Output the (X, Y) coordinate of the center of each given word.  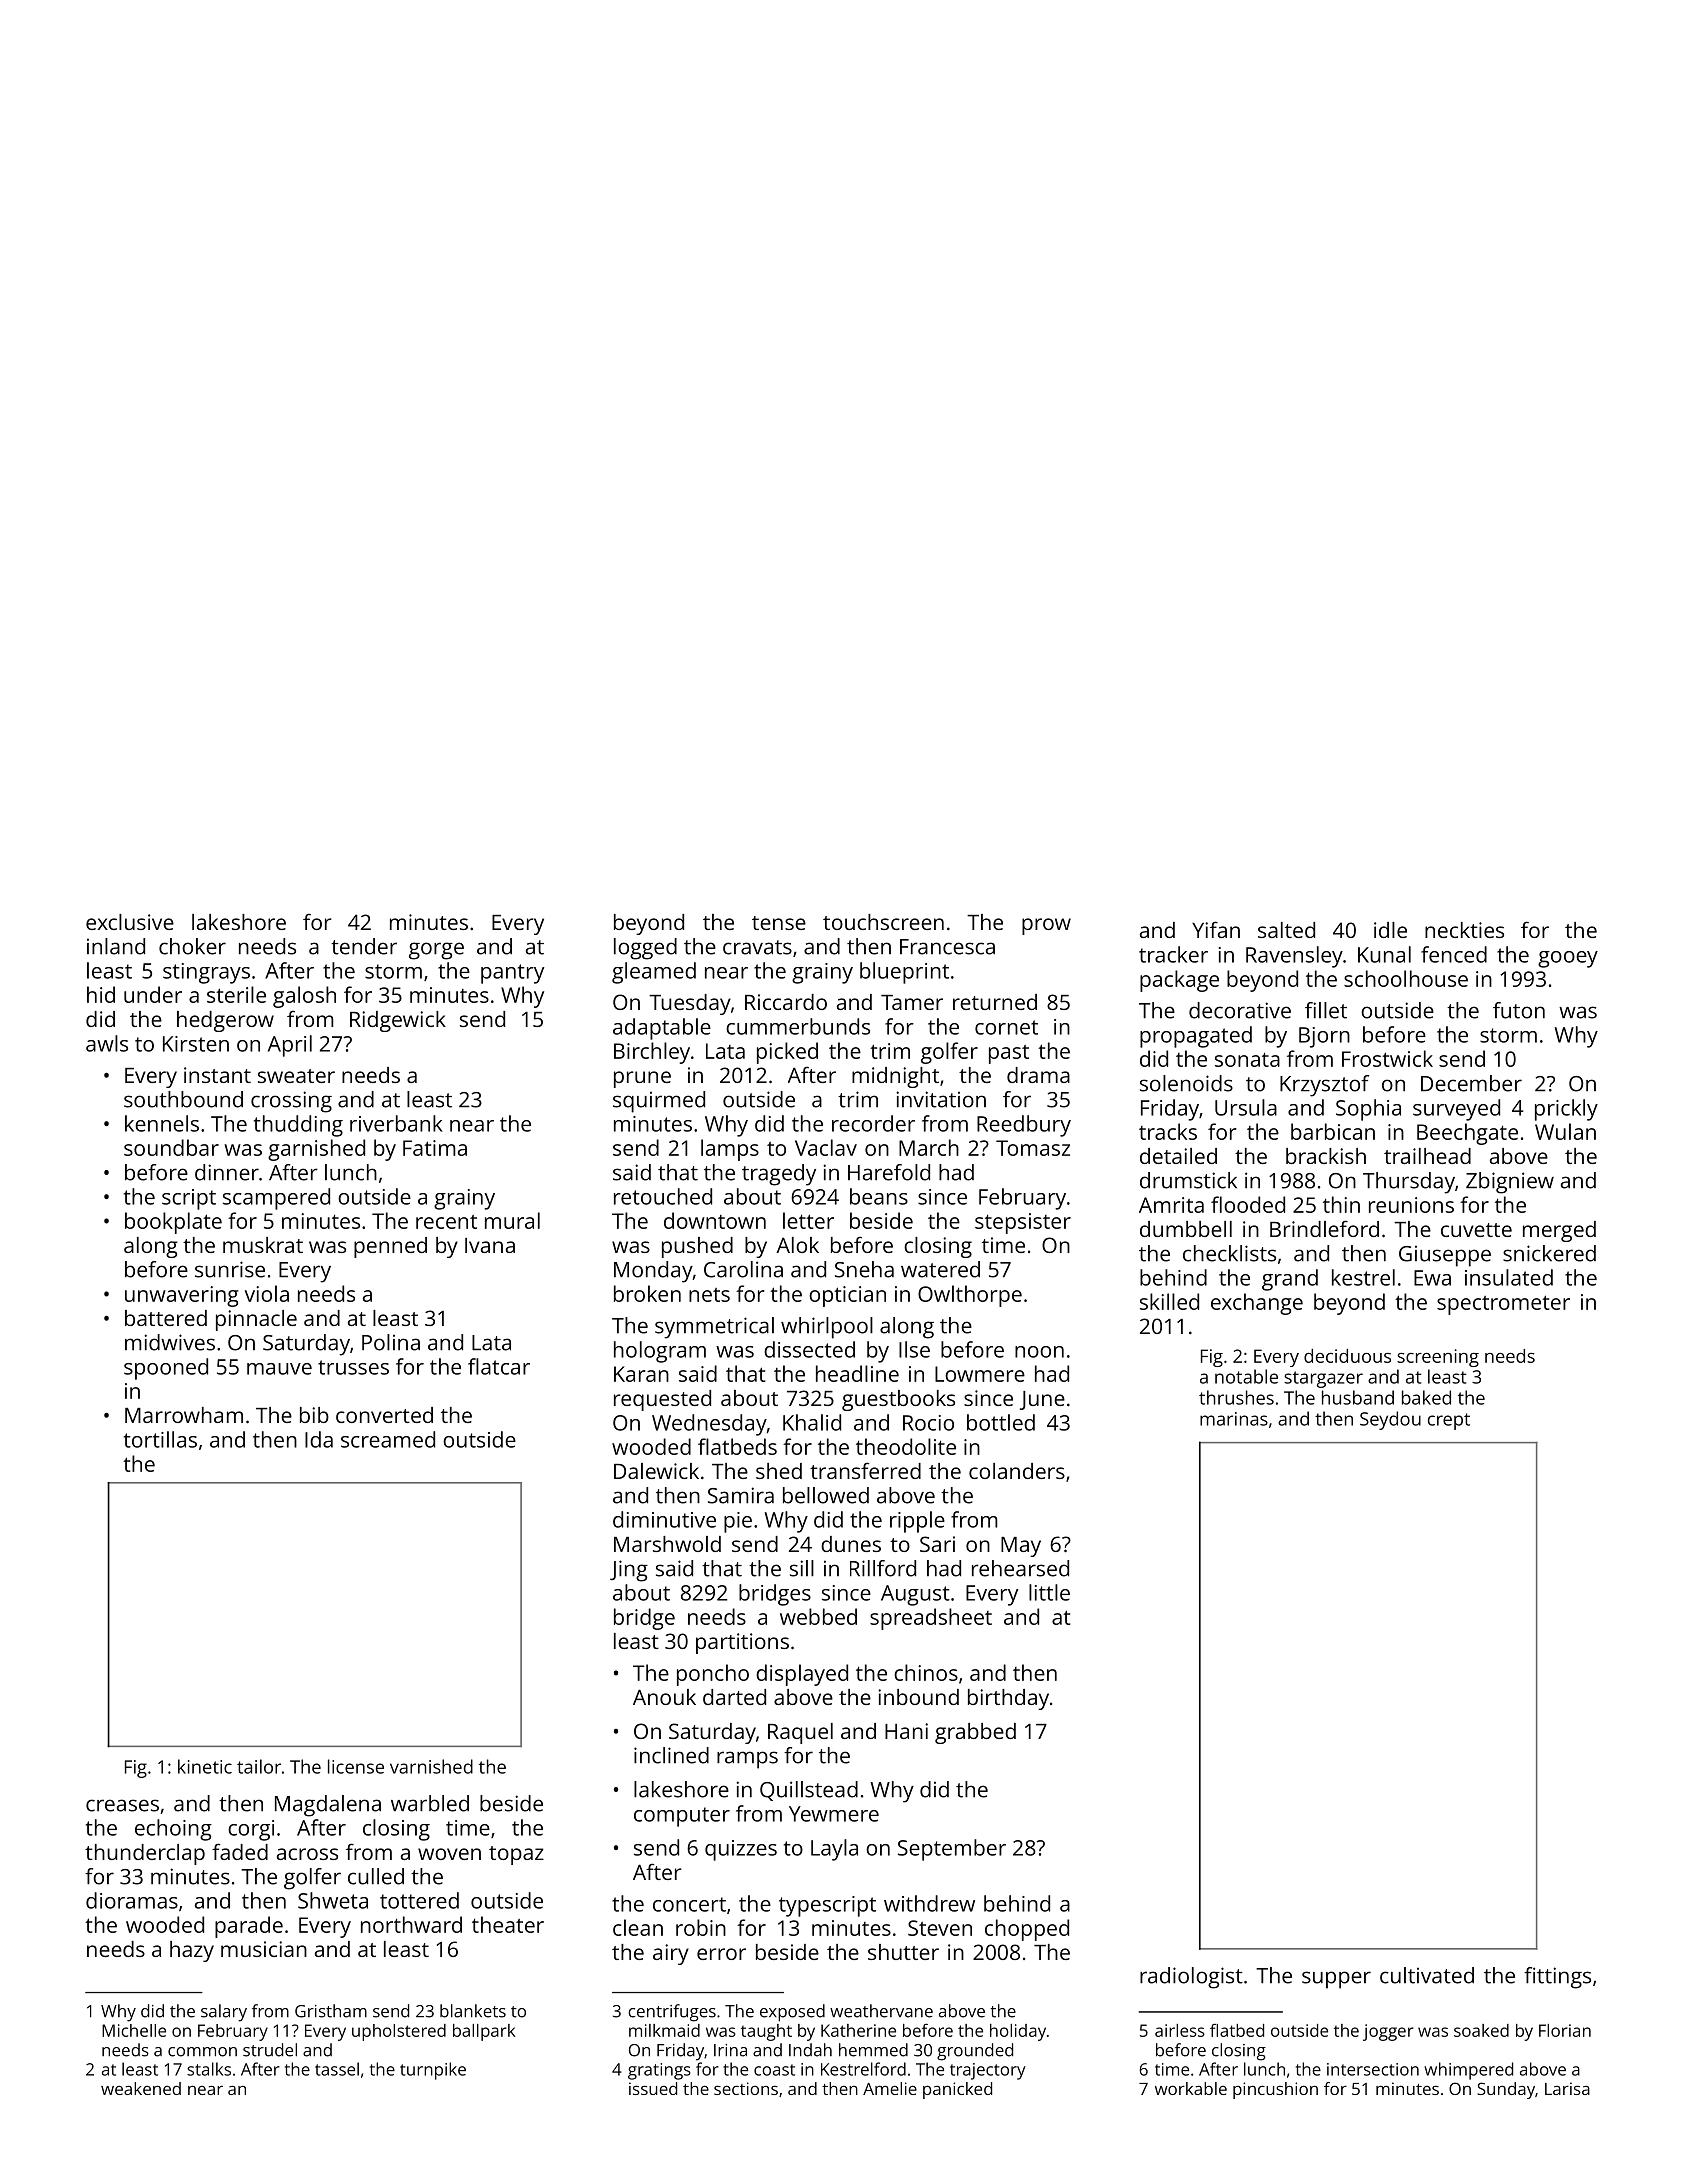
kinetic (205, 1766)
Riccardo (786, 1002)
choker (192, 946)
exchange (1257, 1304)
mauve (279, 1369)
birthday (1008, 1699)
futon (1519, 1010)
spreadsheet (931, 1619)
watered (940, 1269)
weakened (141, 2088)
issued (653, 2088)
